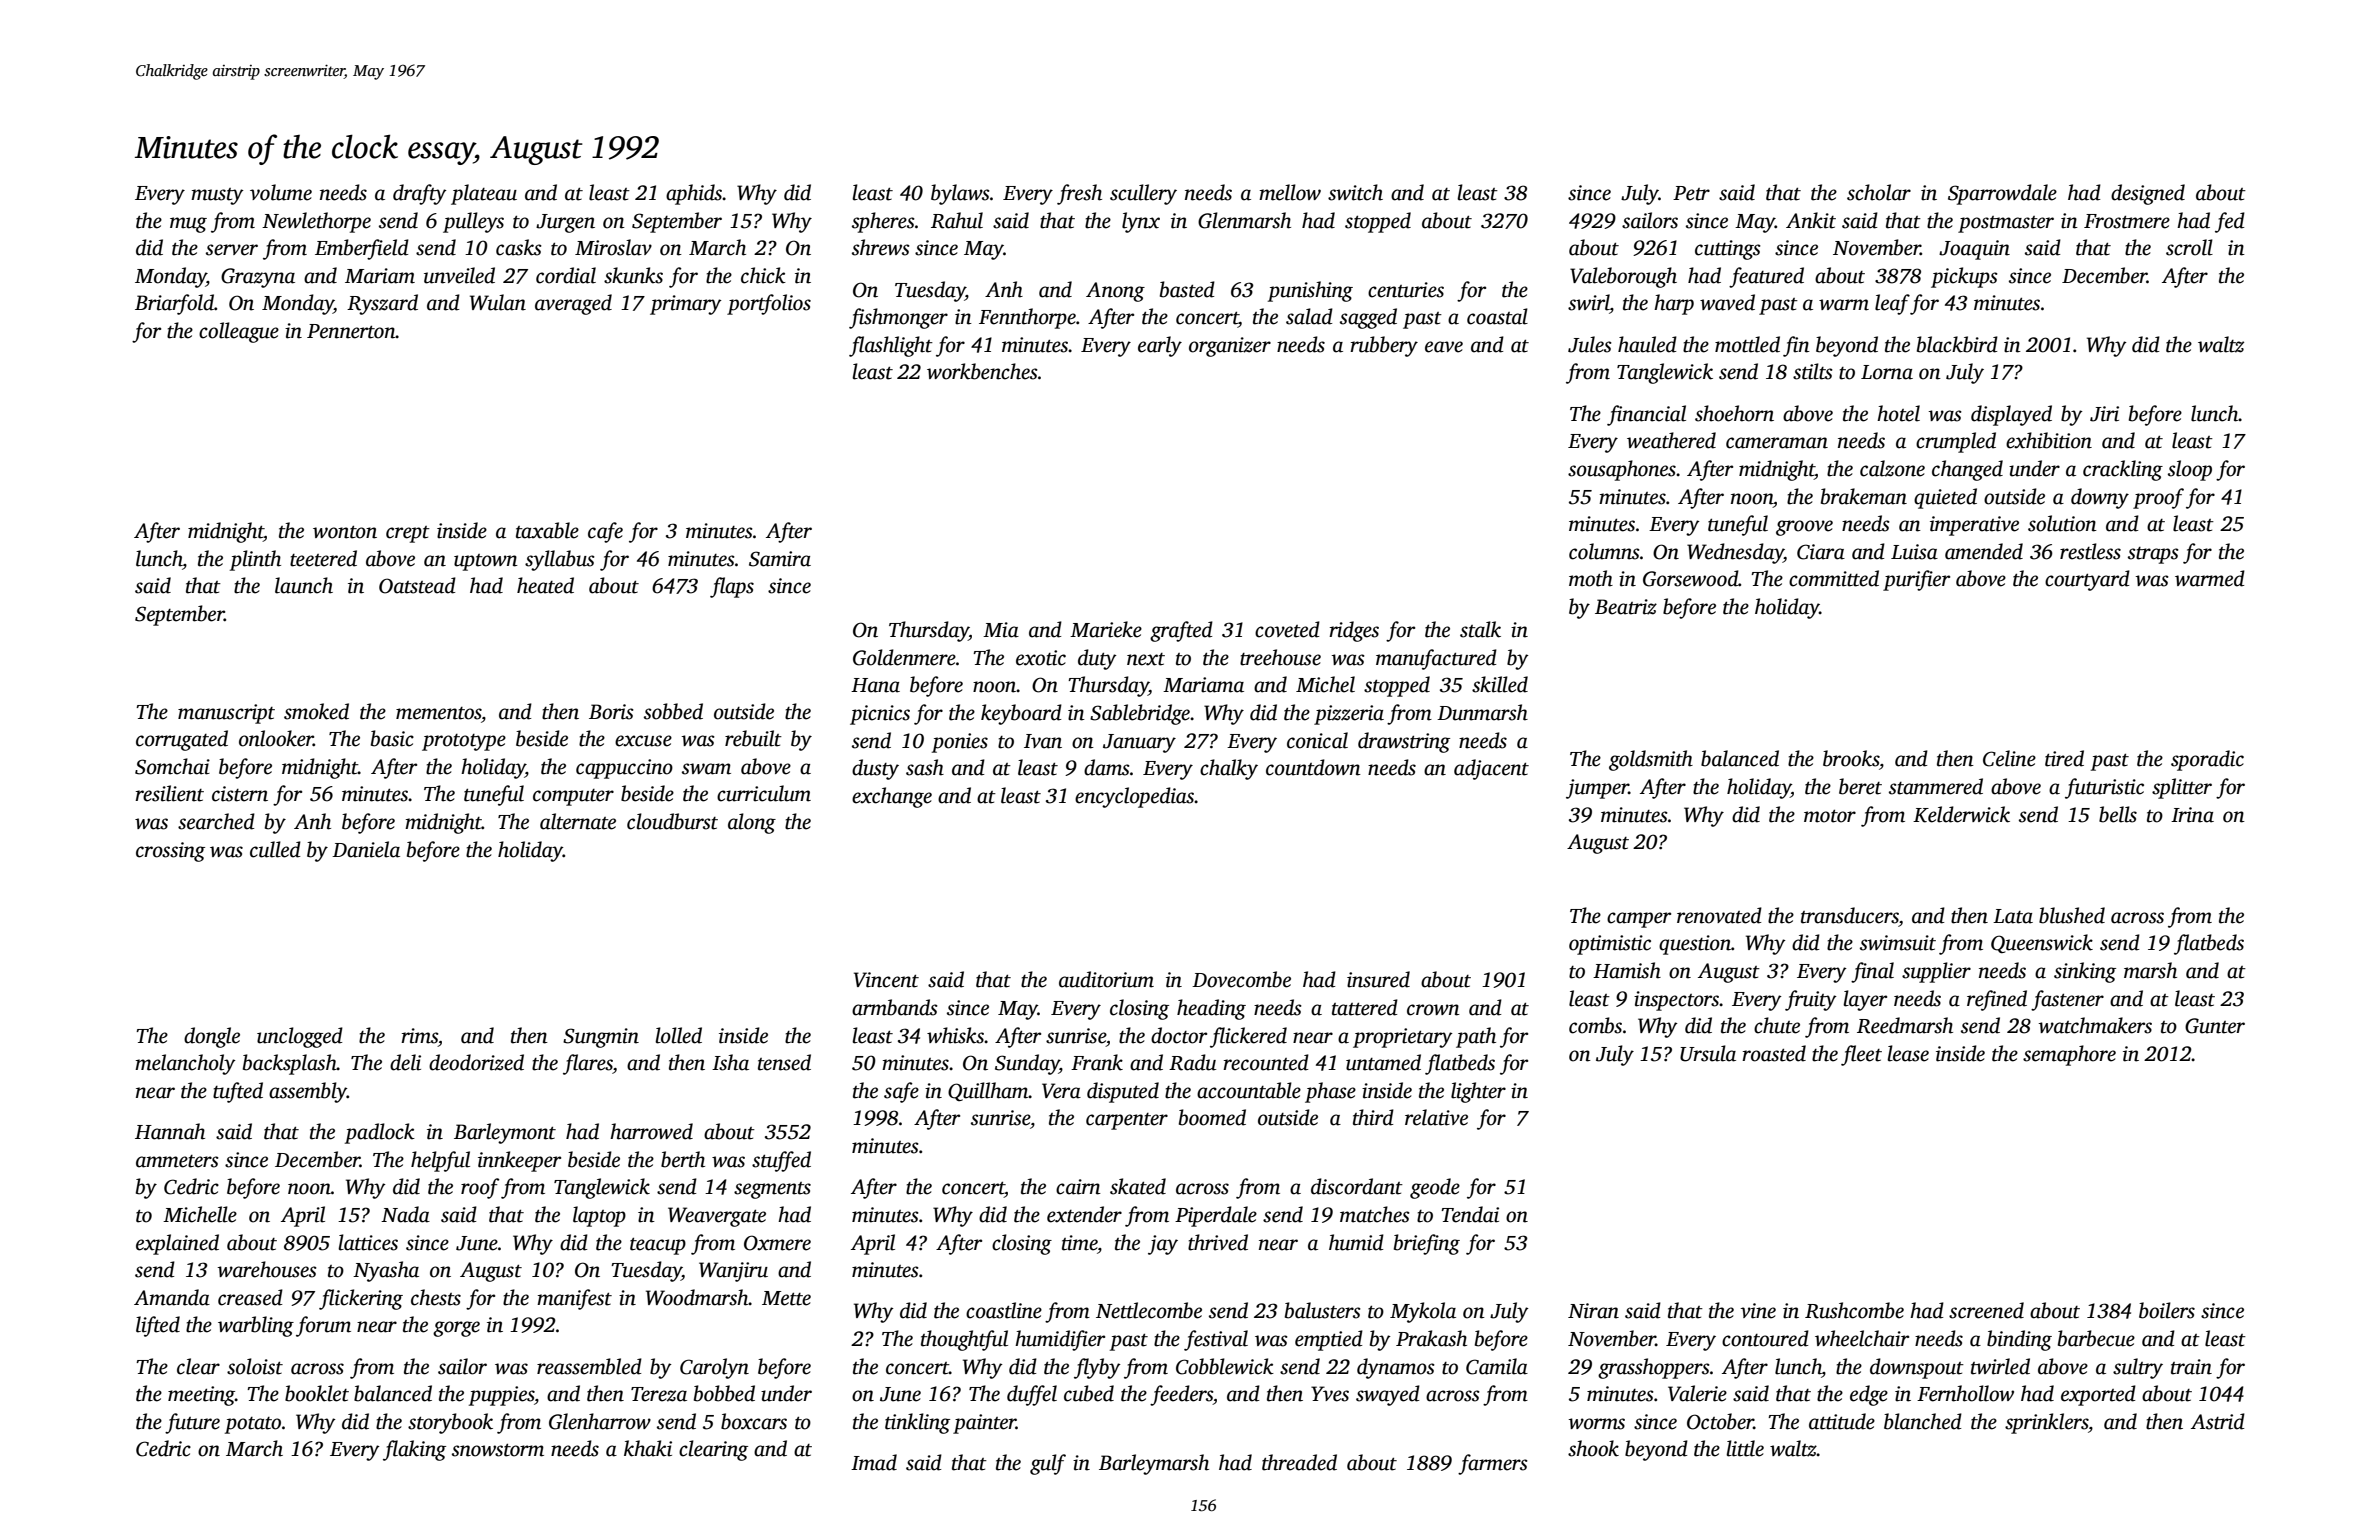 This screenshot has width=2380, height=1540. Describe the element at coordinates (2191, 1367) in the screenshot. I see `train` at that location.
